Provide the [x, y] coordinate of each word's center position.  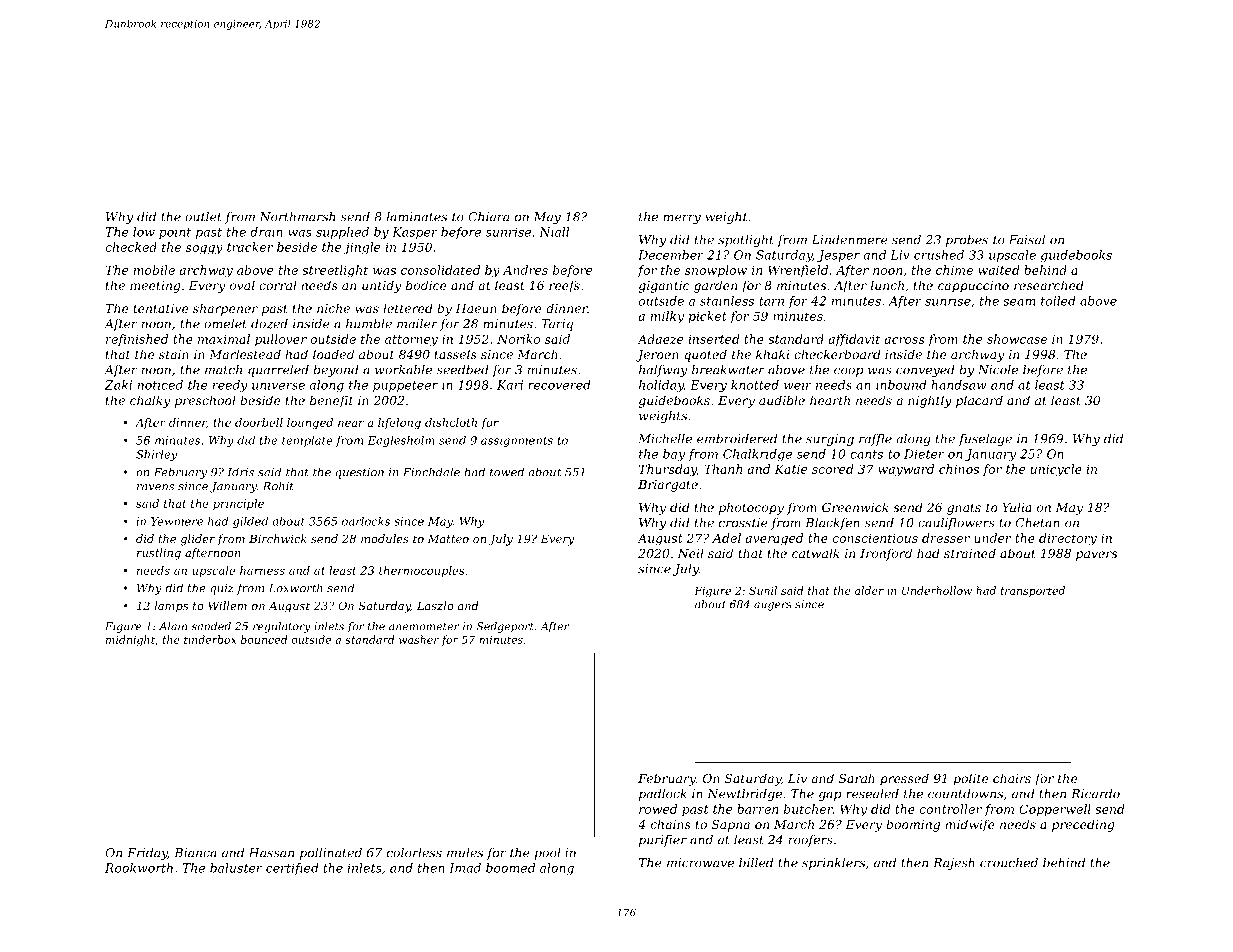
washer [419, 639]
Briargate [668, 486]
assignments [517, 441]
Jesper [838, 256]
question [360, 473]
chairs [1012, 778]
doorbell [259, 422]
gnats [964, 509]
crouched [1009, 863]
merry [682, 219]
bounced [264, 639]
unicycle [1056, 470]
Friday [147, 854]
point [175, 233]
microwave [700, 863]
